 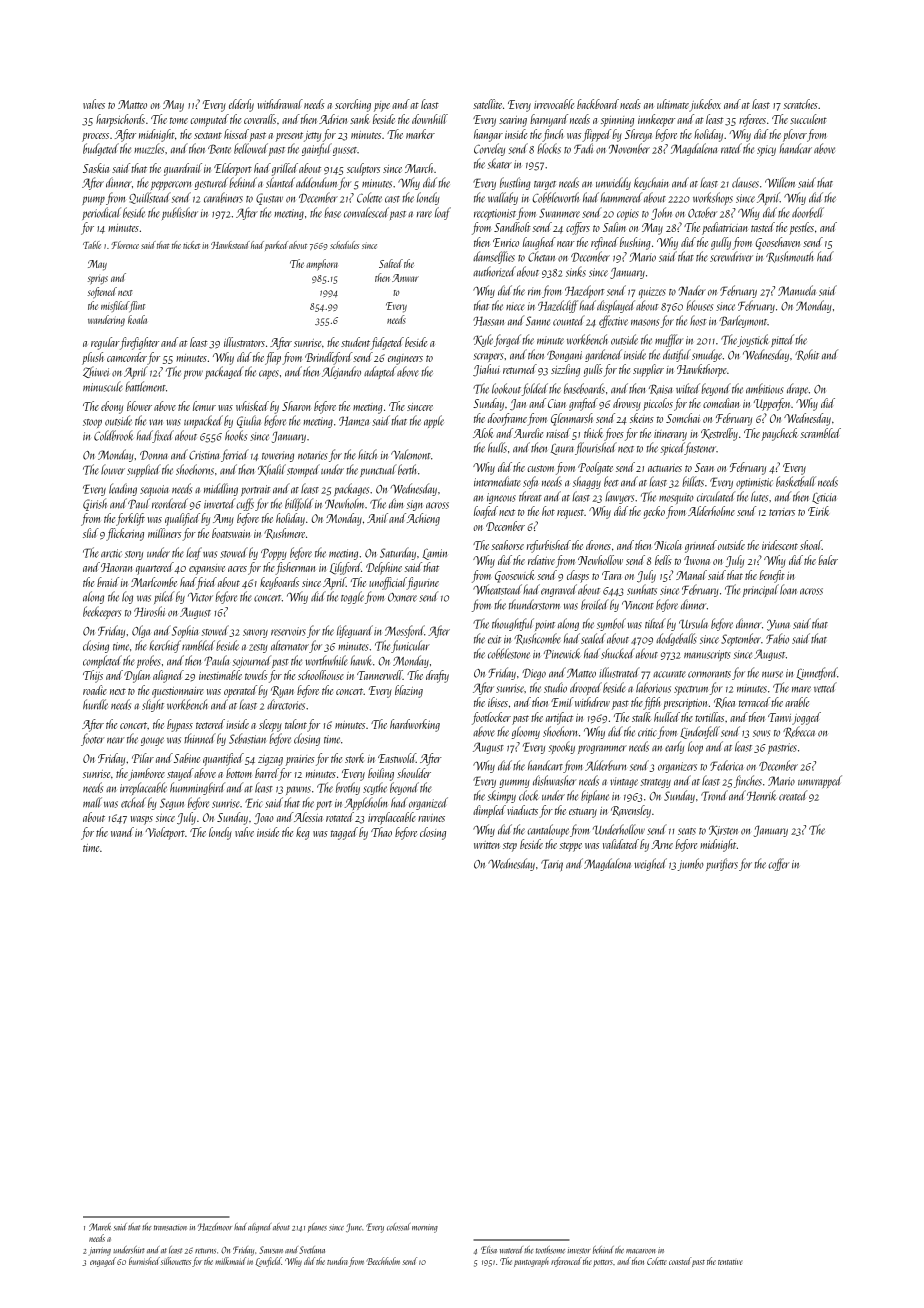 What do you see at coordinates (772, 674) in the screenshot?
I see `nurse` at bounding box center [772, 674].
